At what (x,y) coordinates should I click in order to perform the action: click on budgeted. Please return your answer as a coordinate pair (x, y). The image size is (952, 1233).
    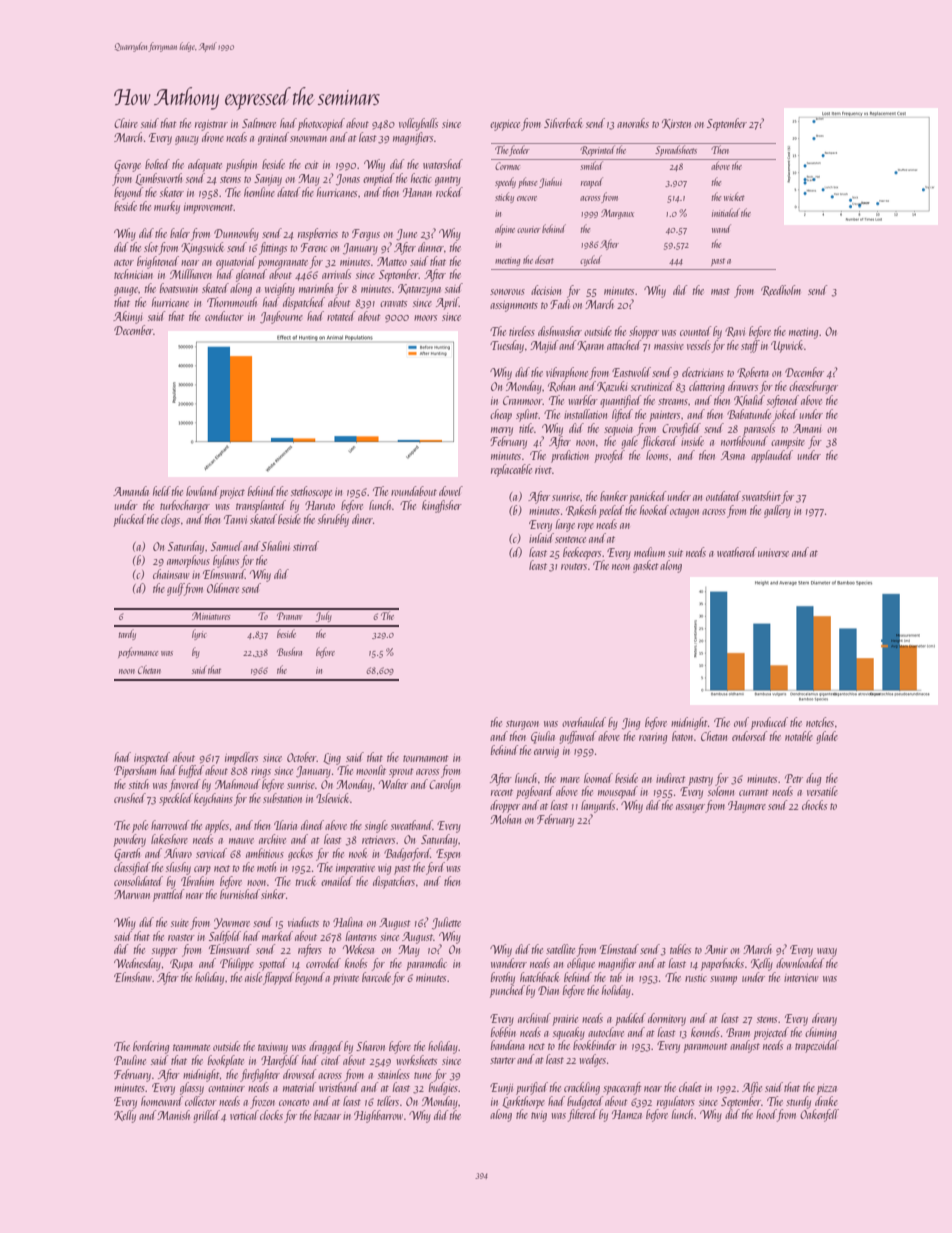
    Looking at the image, I should click on (585, 1102).
